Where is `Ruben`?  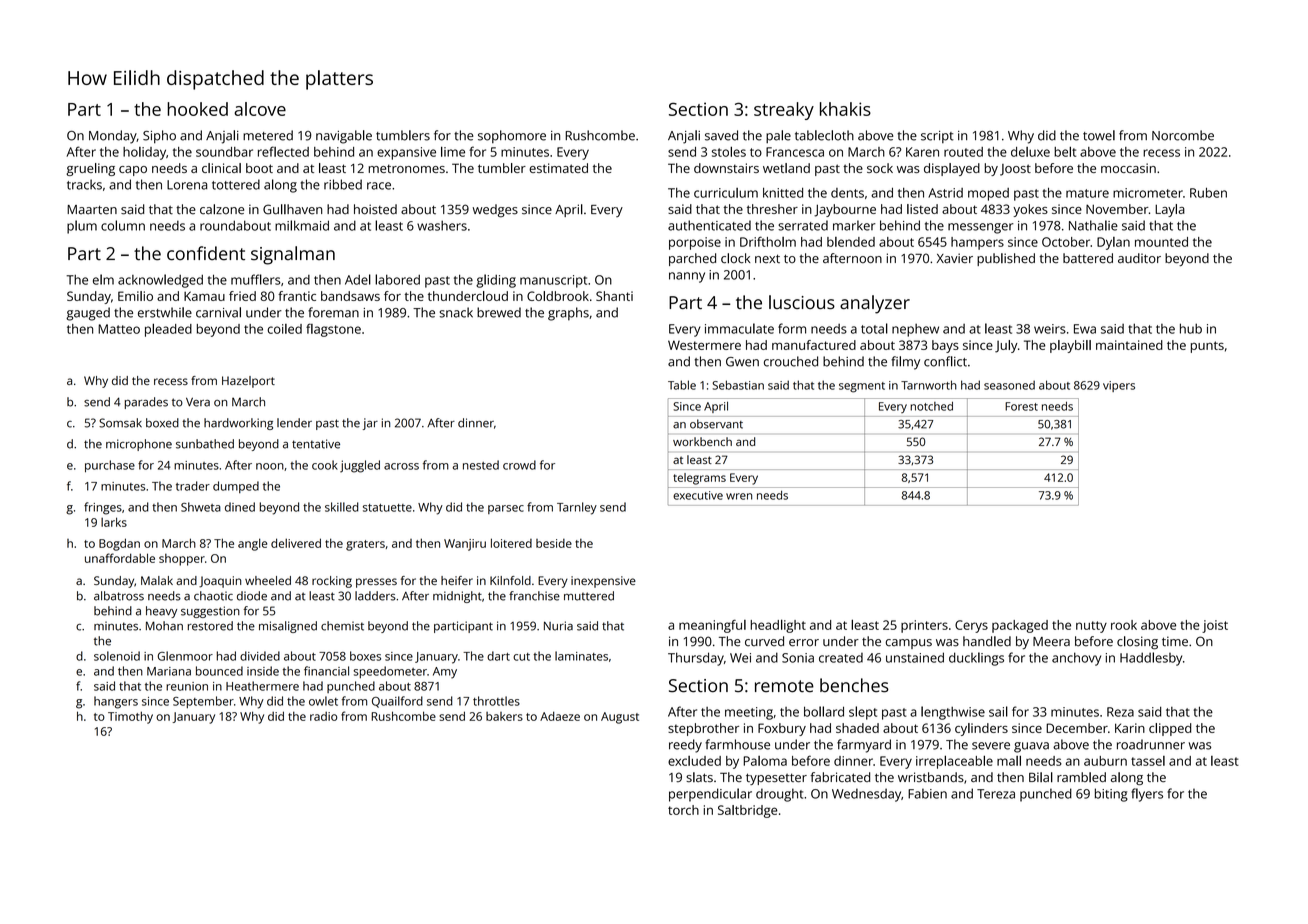
Ruben is located at coordinates (1208, 193).
